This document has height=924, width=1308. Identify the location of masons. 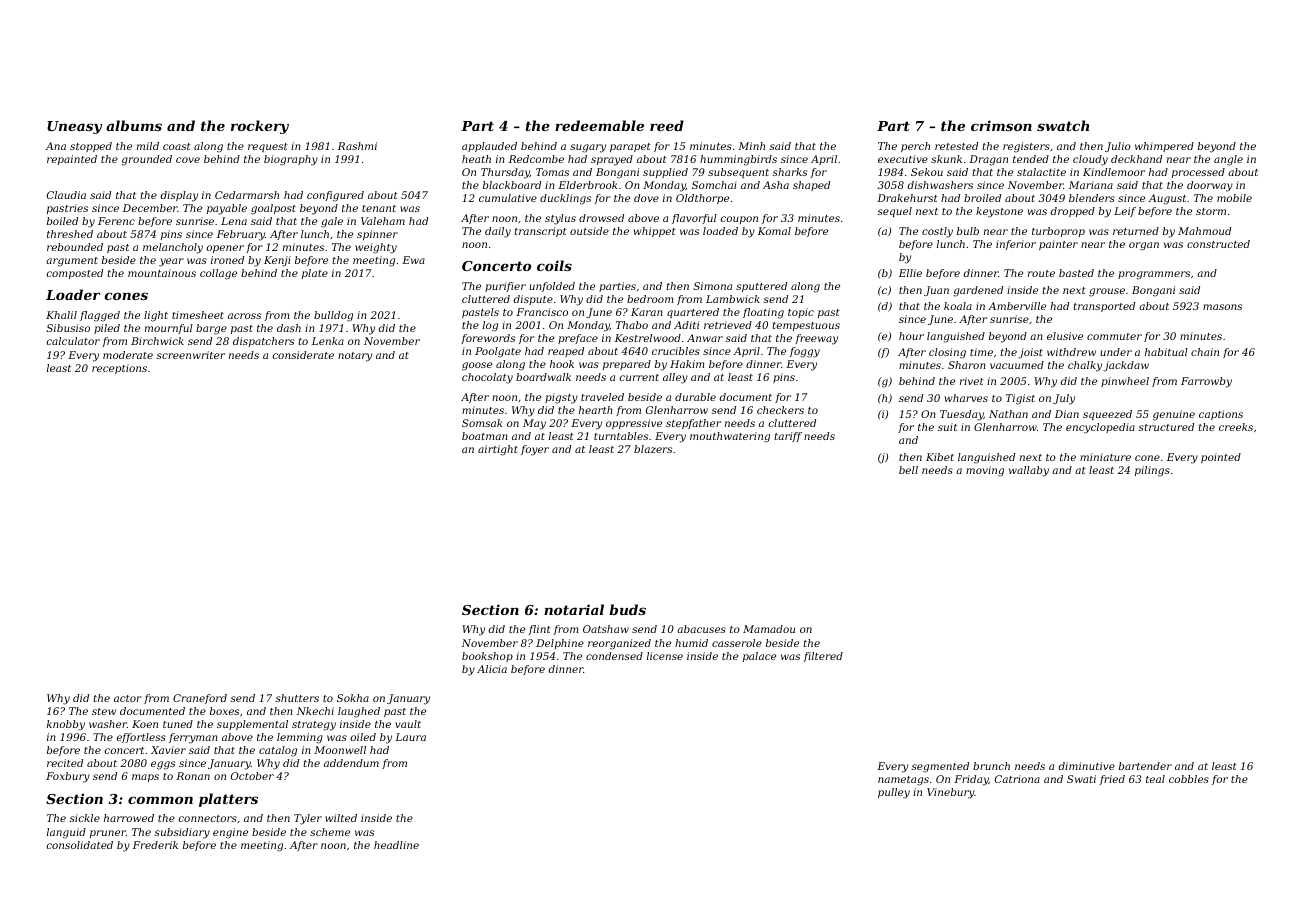
(1222, 307).
